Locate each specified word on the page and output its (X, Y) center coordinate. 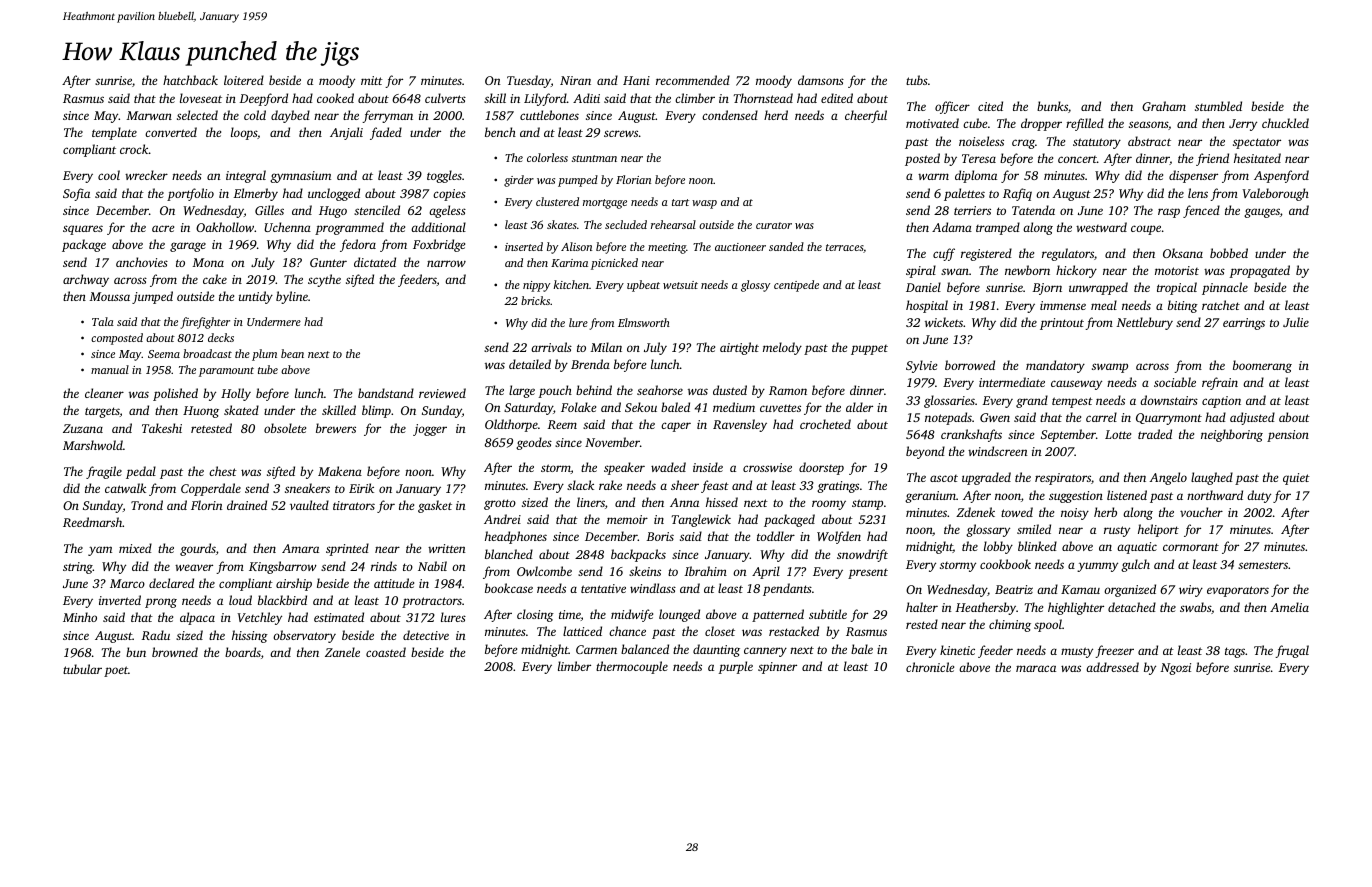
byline (292, 297)
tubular (82, 669)
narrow (446, 263)
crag (1023, 144)
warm (933, 176)
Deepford (263, 99)
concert (1077, 159)
